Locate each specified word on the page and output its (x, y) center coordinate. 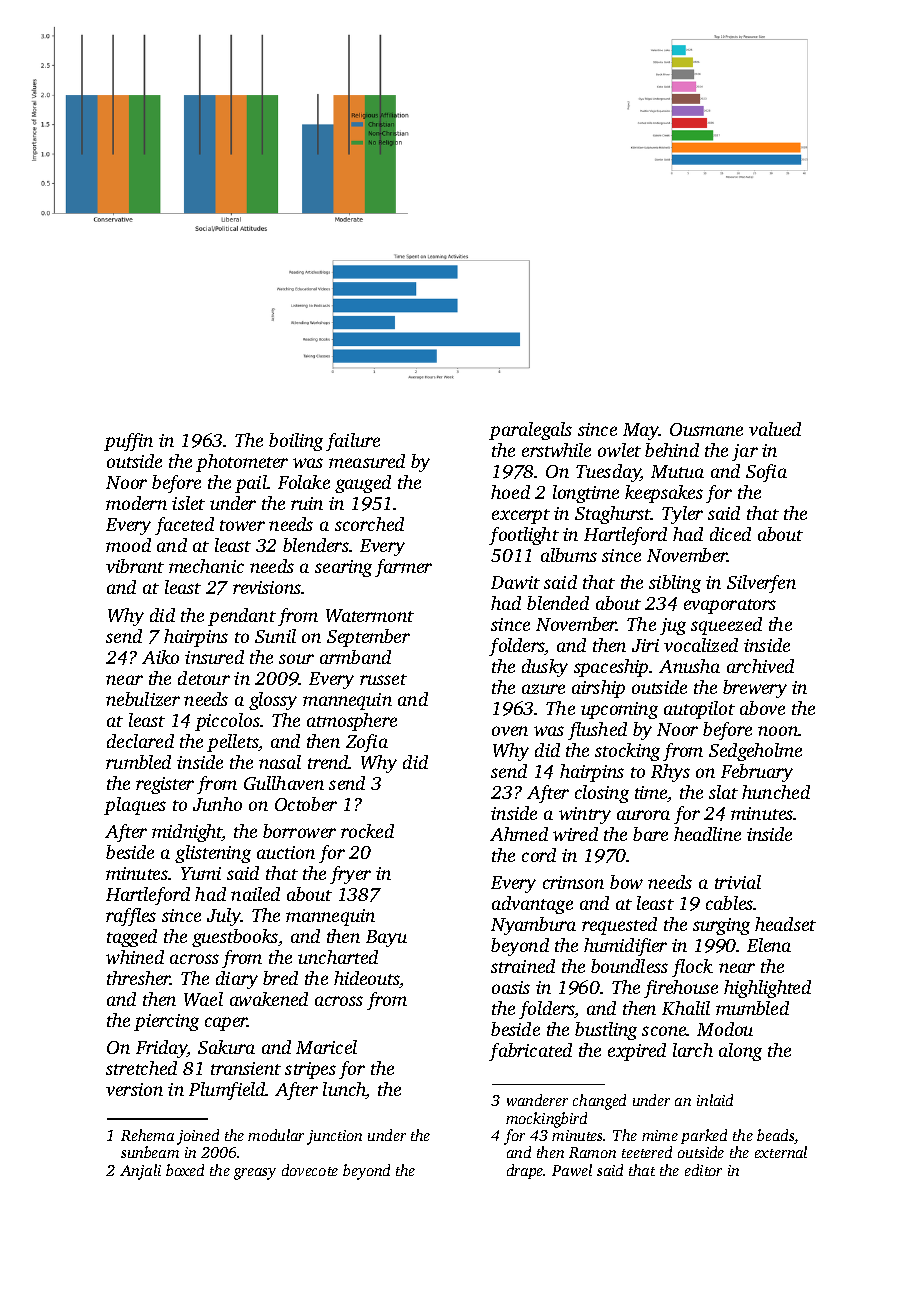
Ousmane (706, 429)
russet (383, 679)
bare (650, 834)
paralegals (530, 431)
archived (760, 666)
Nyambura (533, 926)
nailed (255, 894)
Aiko (160, 657)
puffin (128, 442)
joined (198, 1137)
